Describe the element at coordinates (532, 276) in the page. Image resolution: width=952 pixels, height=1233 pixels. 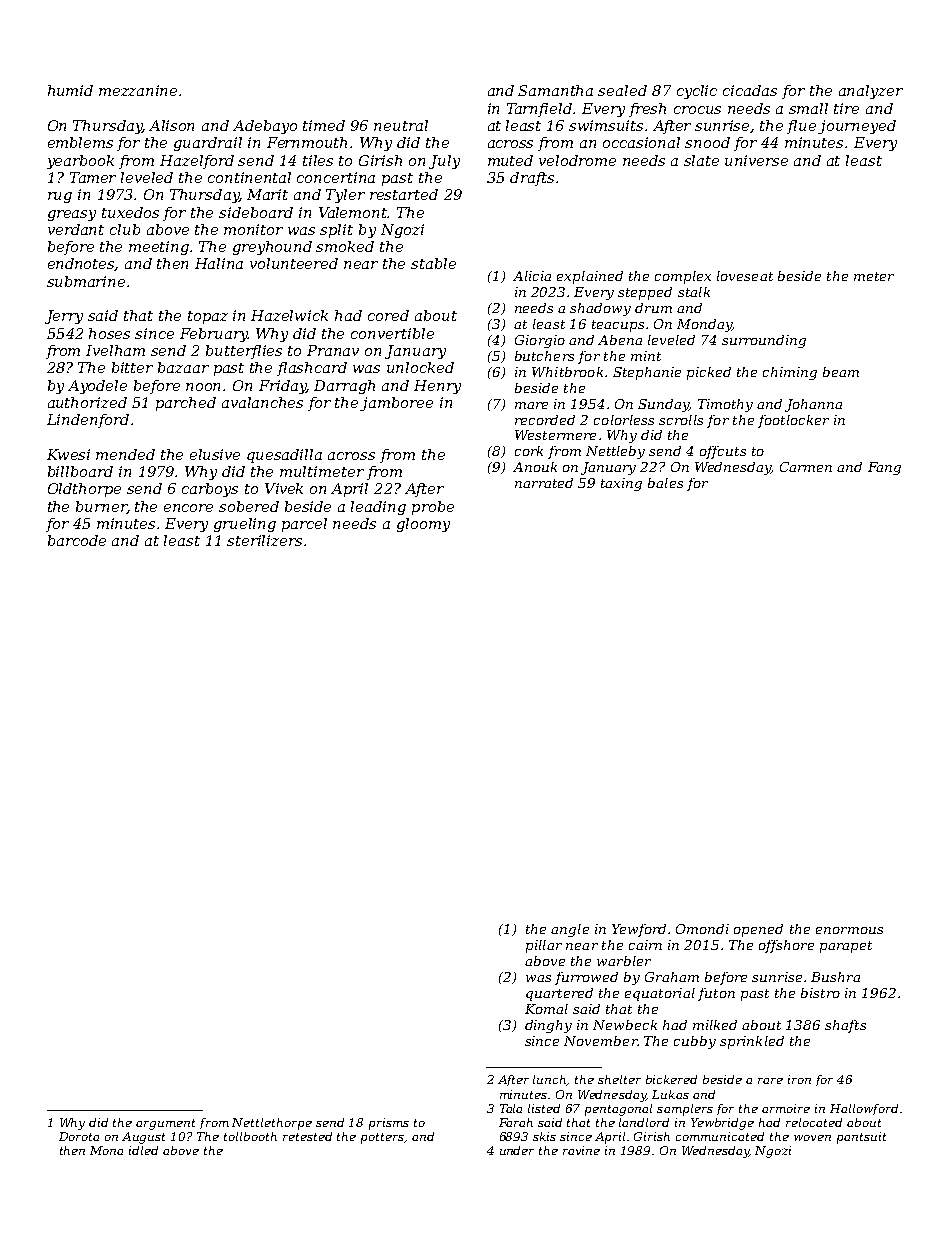
I see `Alicia` at that location.
